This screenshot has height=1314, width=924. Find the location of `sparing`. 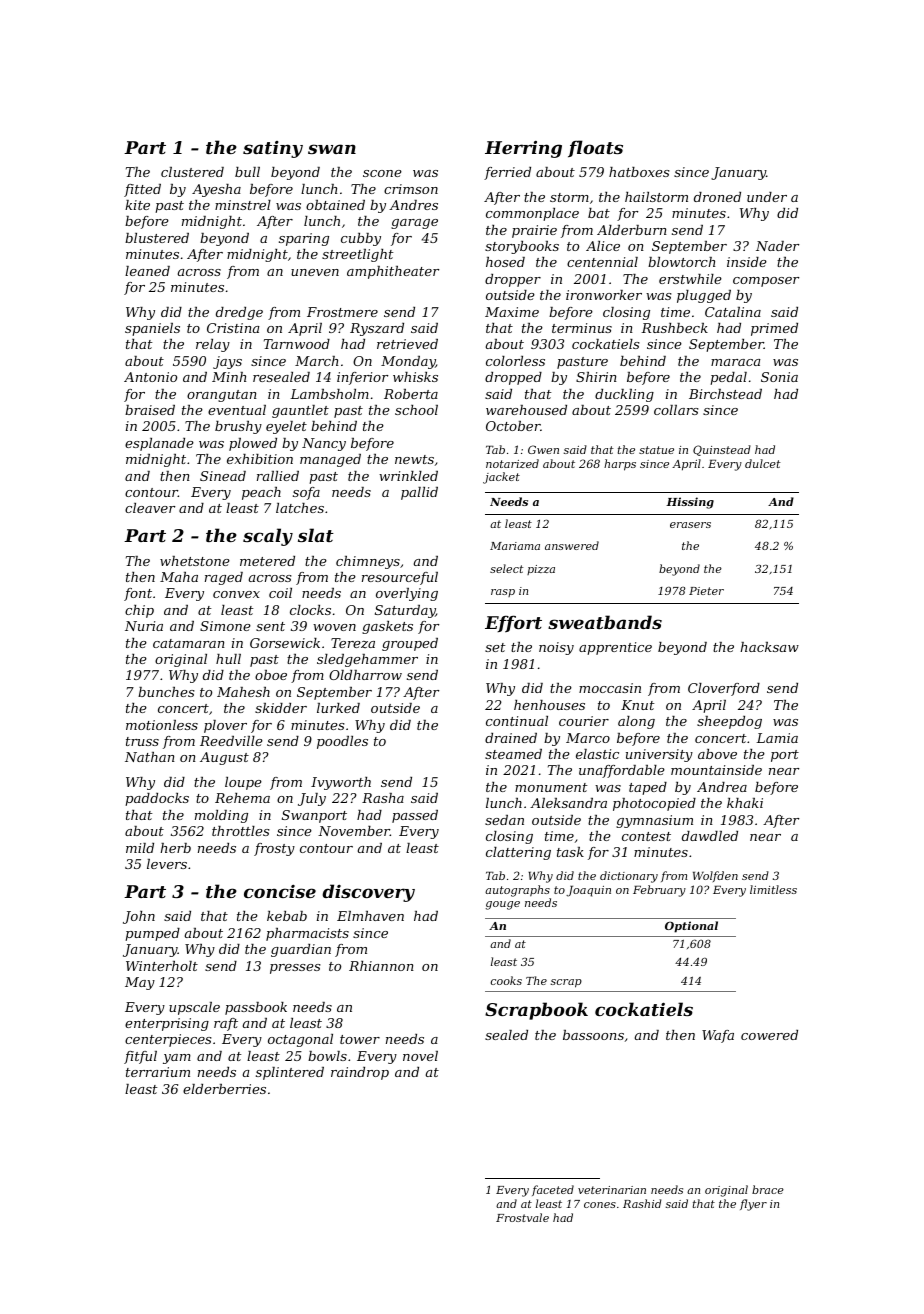

sparing is located at coordinates (304, 239).
